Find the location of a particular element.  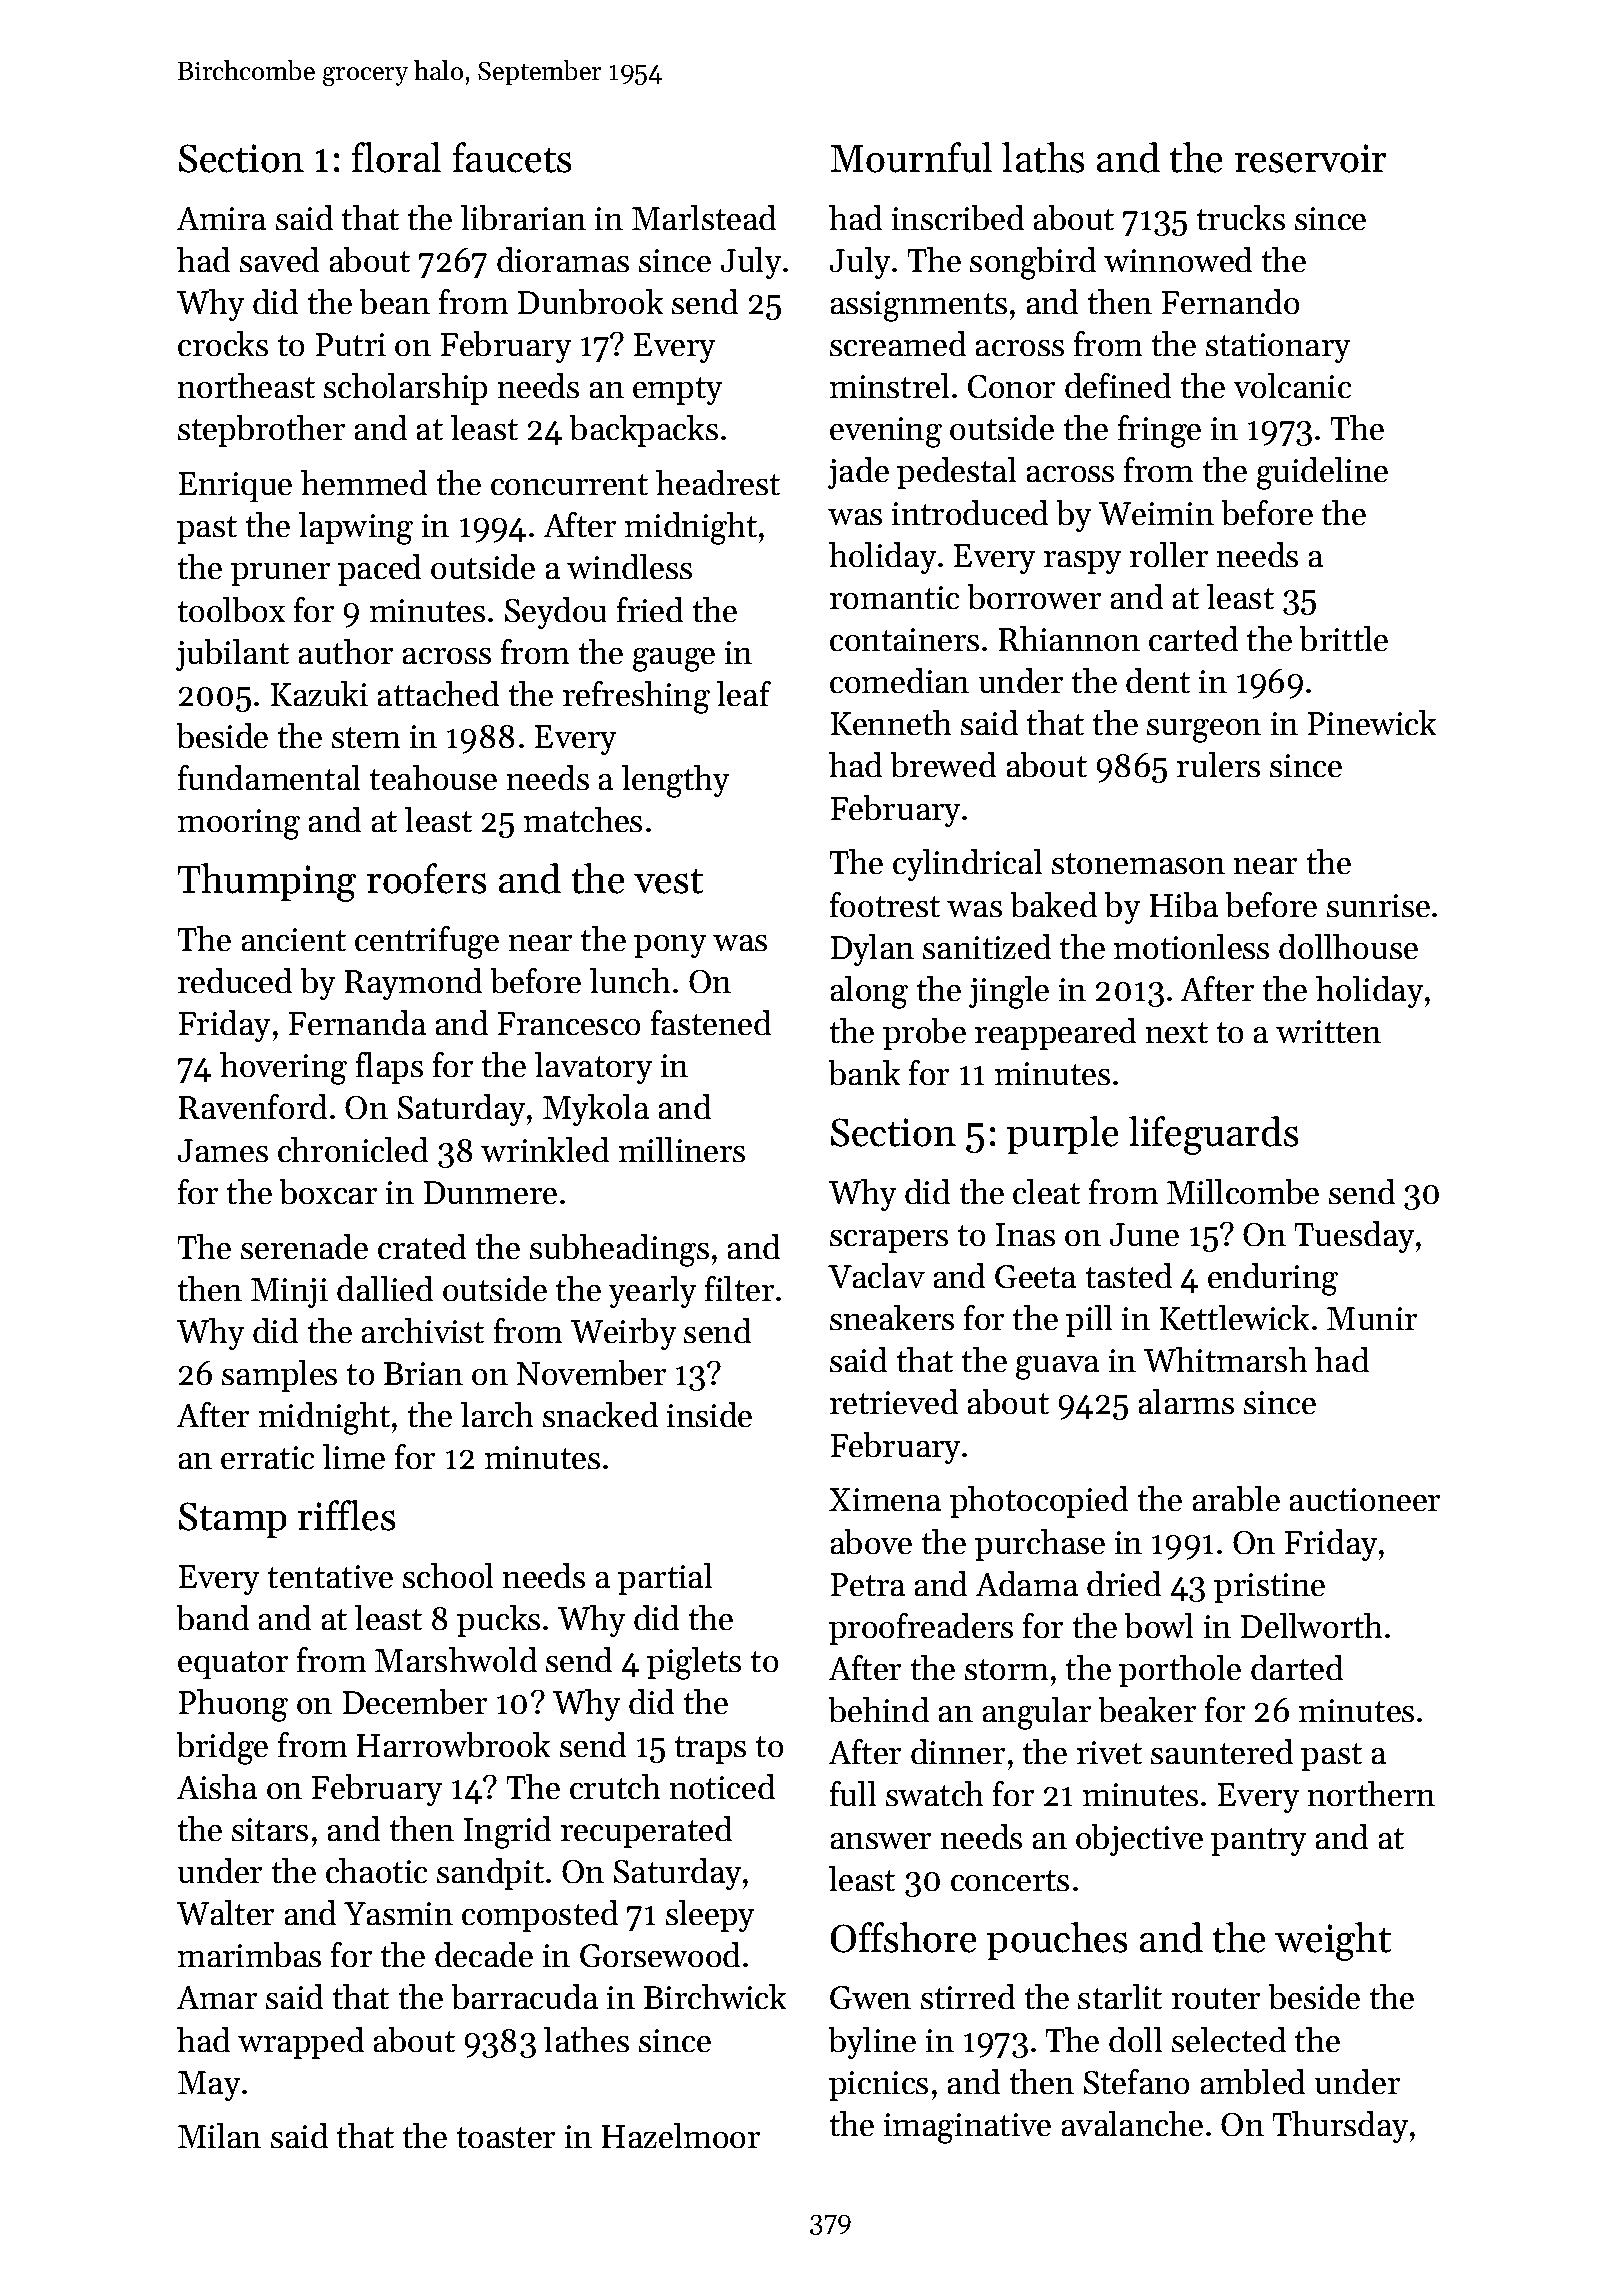

jade is located at coordinates (858, 473).
